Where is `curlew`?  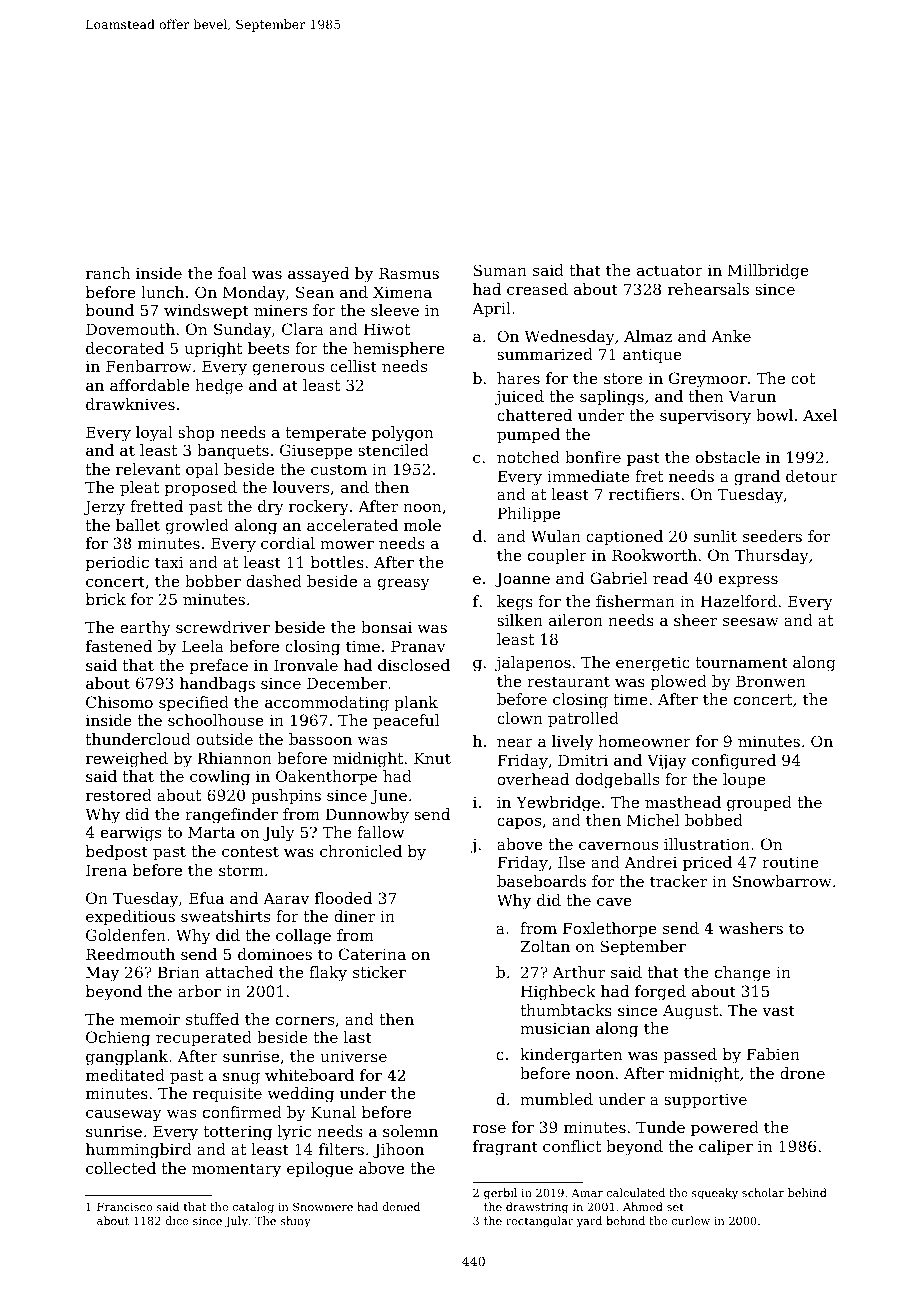 curlew is located at coordinates (691, 1220).
